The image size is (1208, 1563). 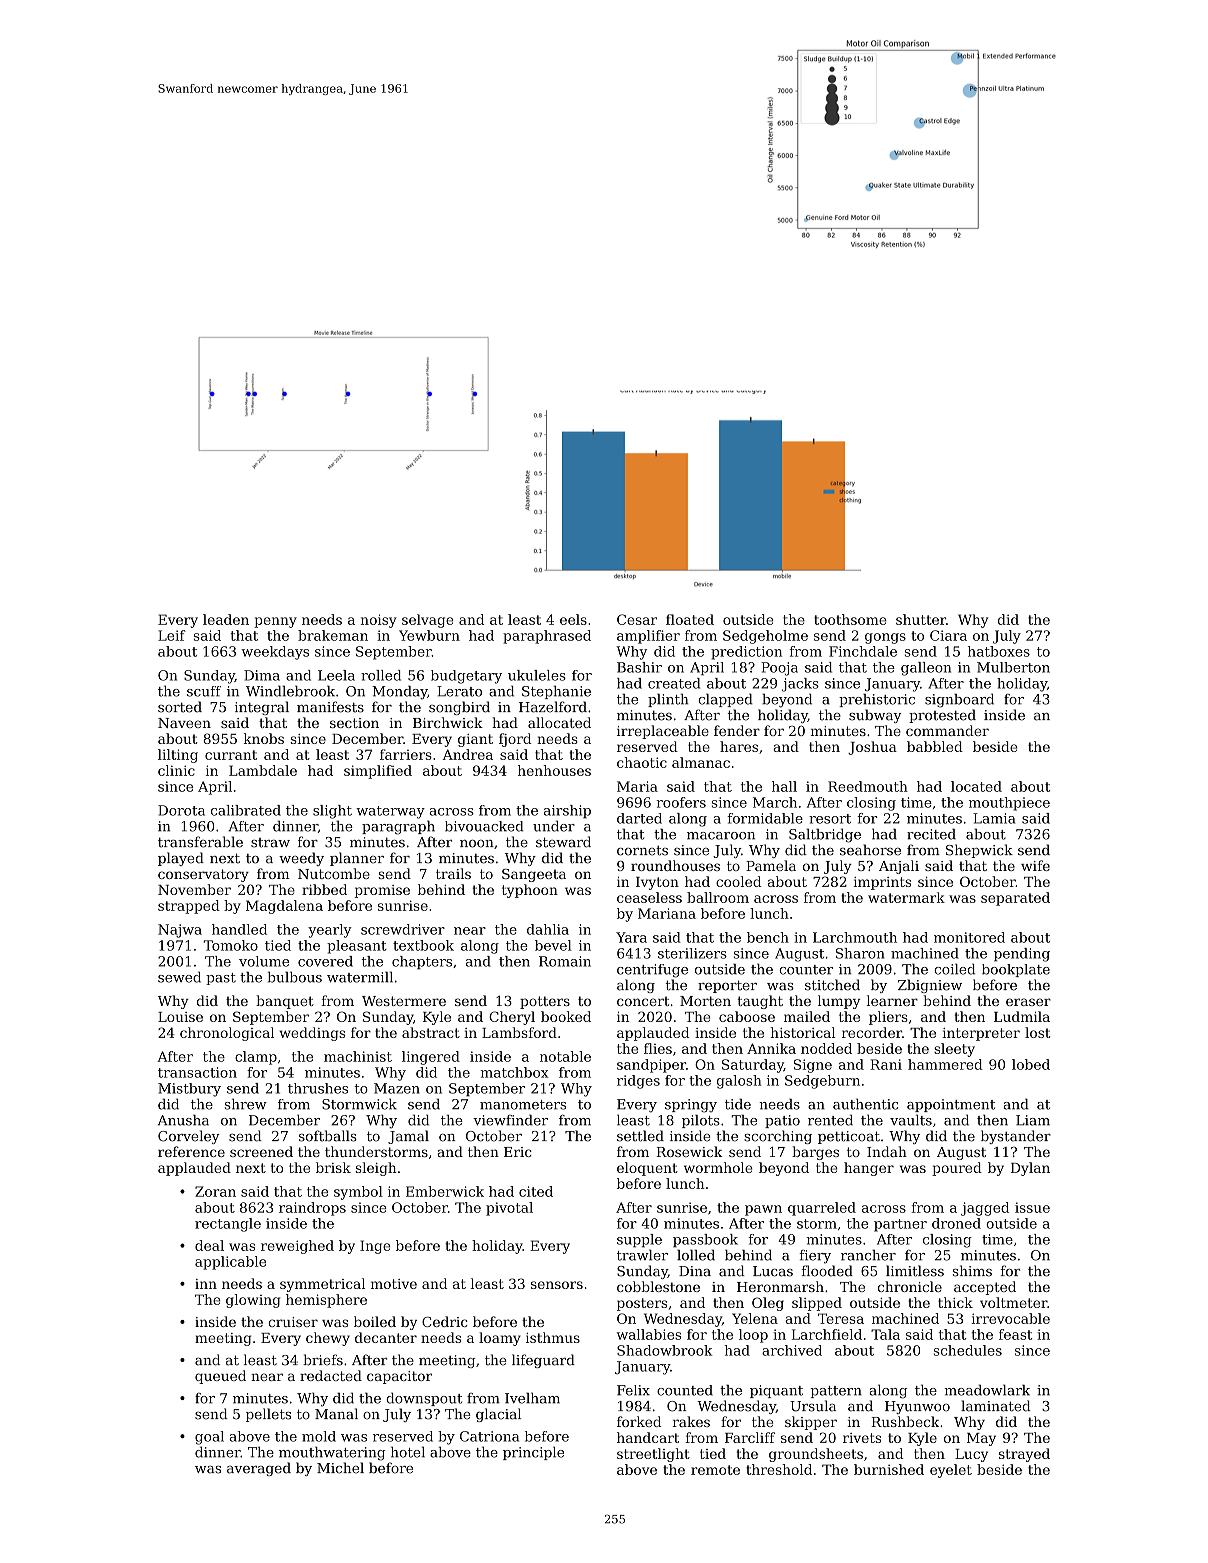 What do you see at coordinates (638, 1082) in the image?
I see `ridges` at bounding box center [638, 1082].
